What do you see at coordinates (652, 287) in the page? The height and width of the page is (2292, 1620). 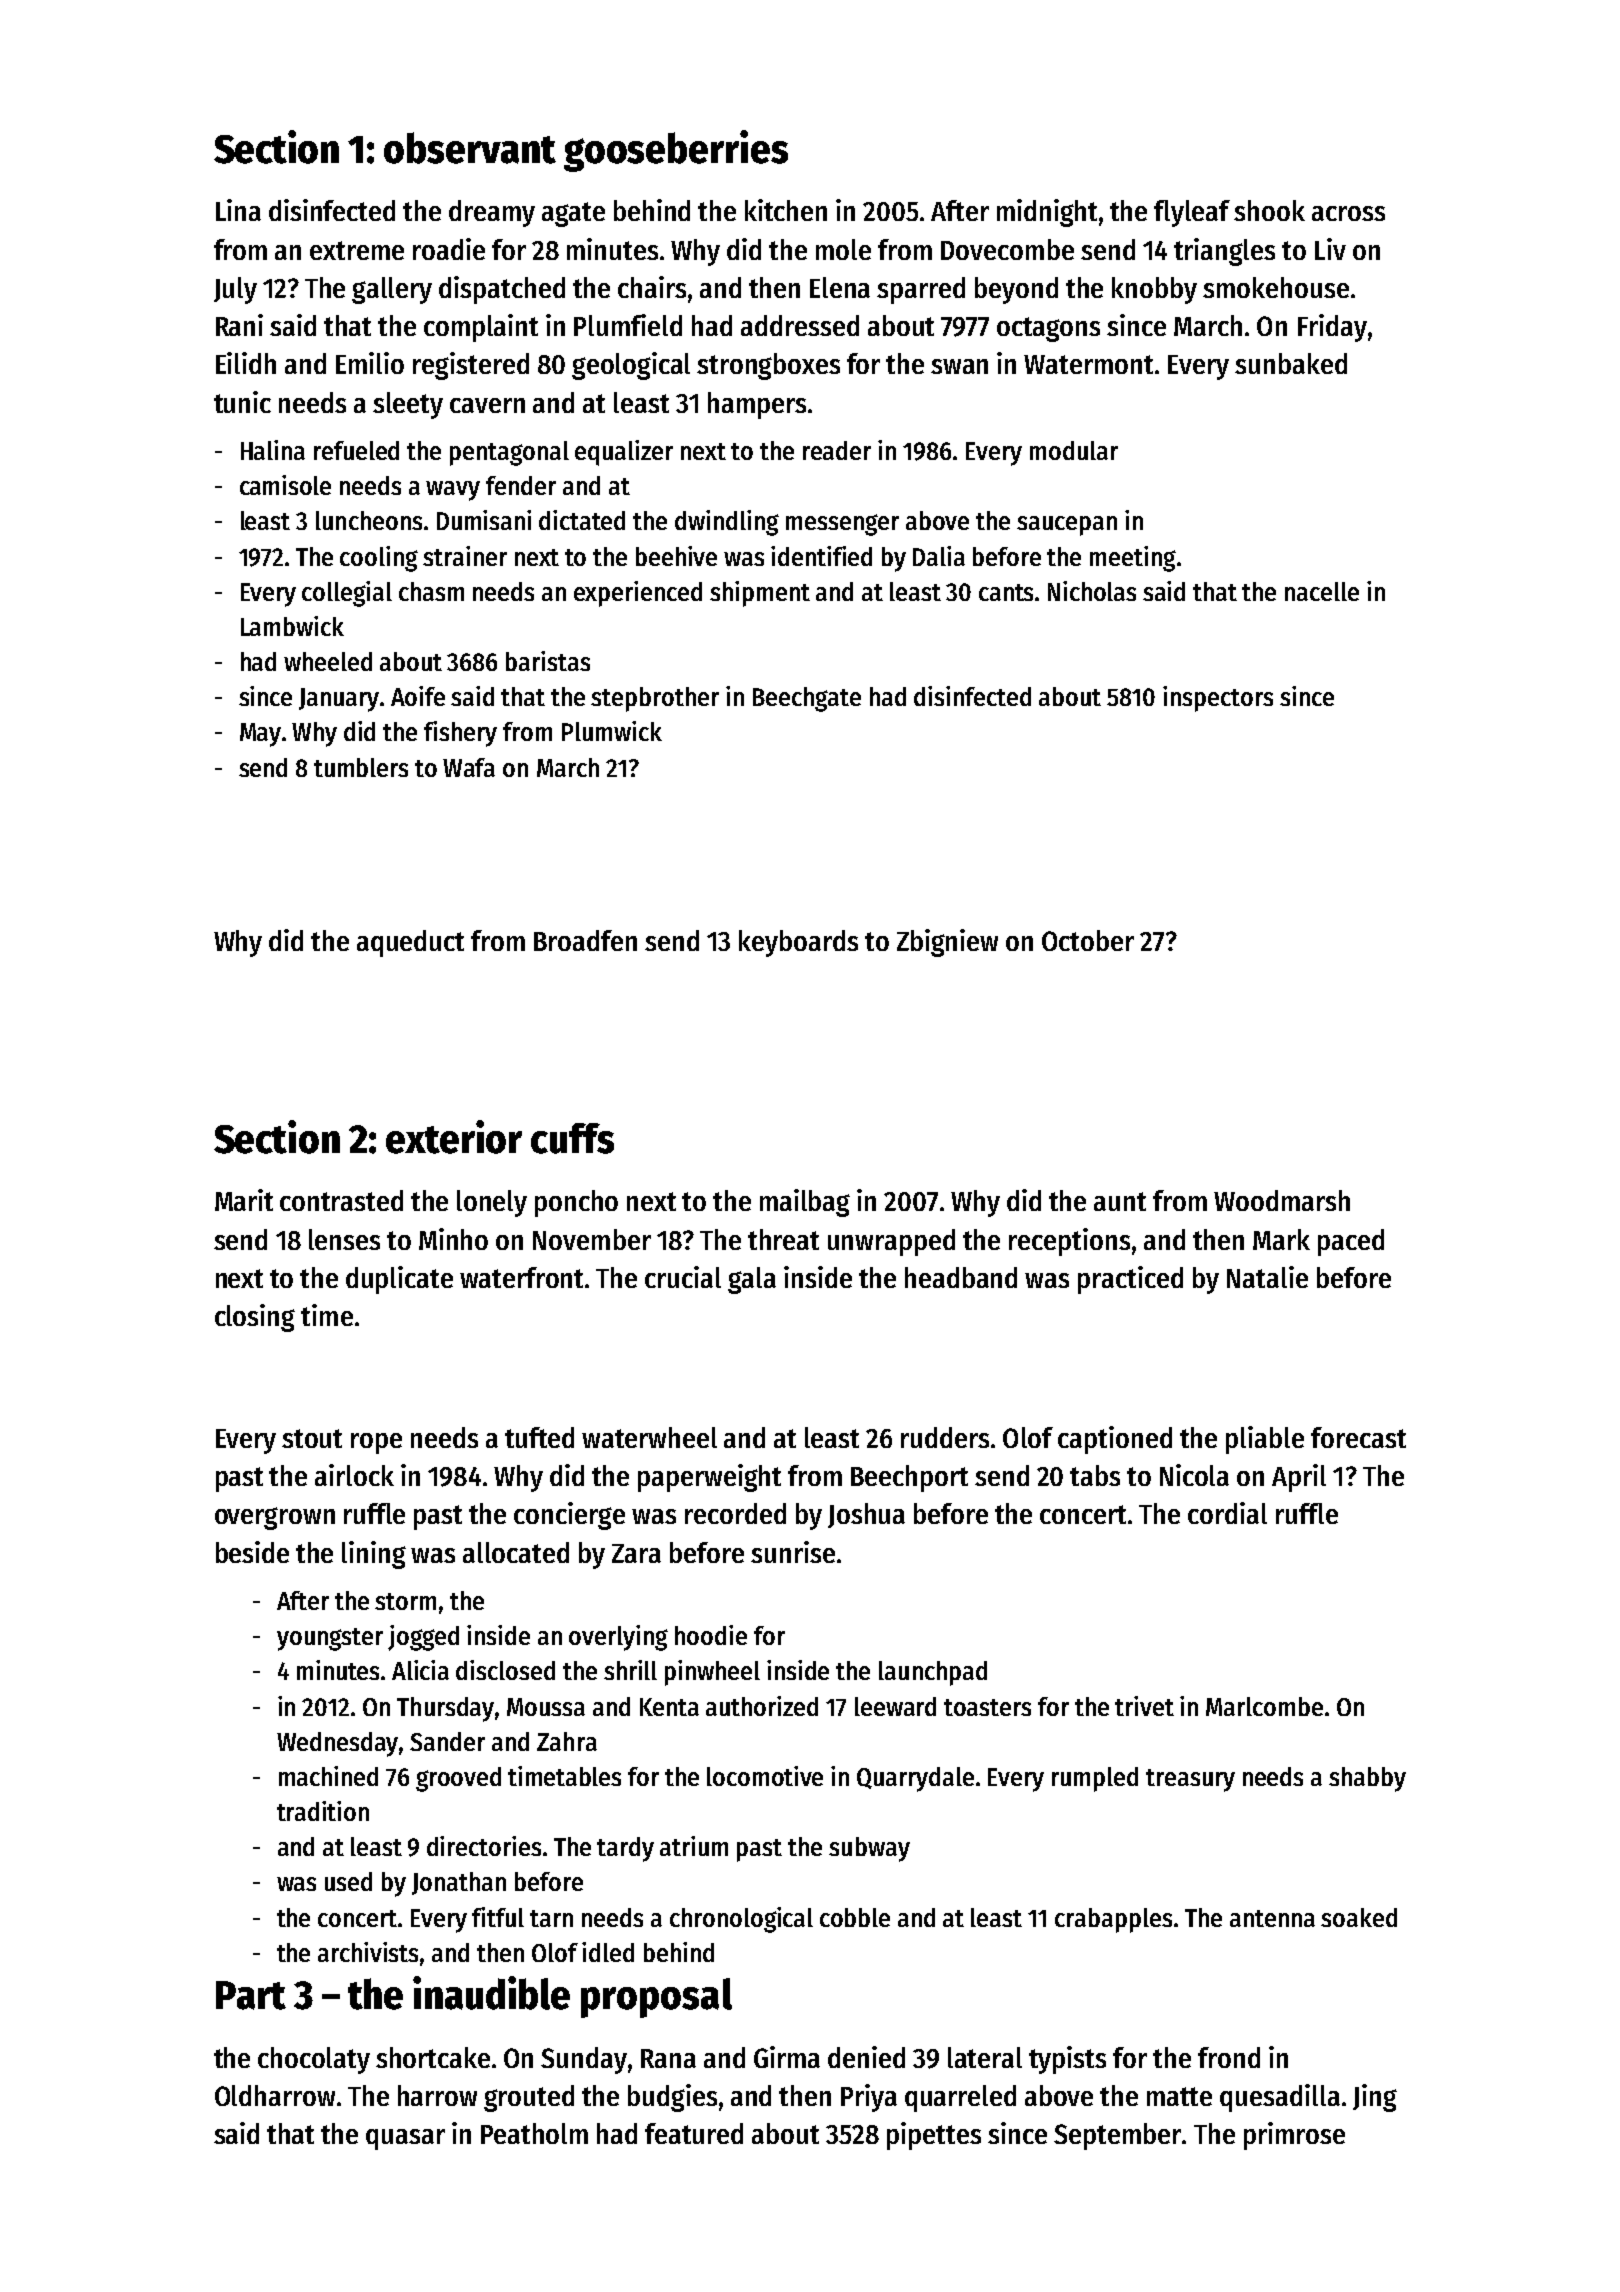 I see `chairs` at bounding box center [652, 287].
